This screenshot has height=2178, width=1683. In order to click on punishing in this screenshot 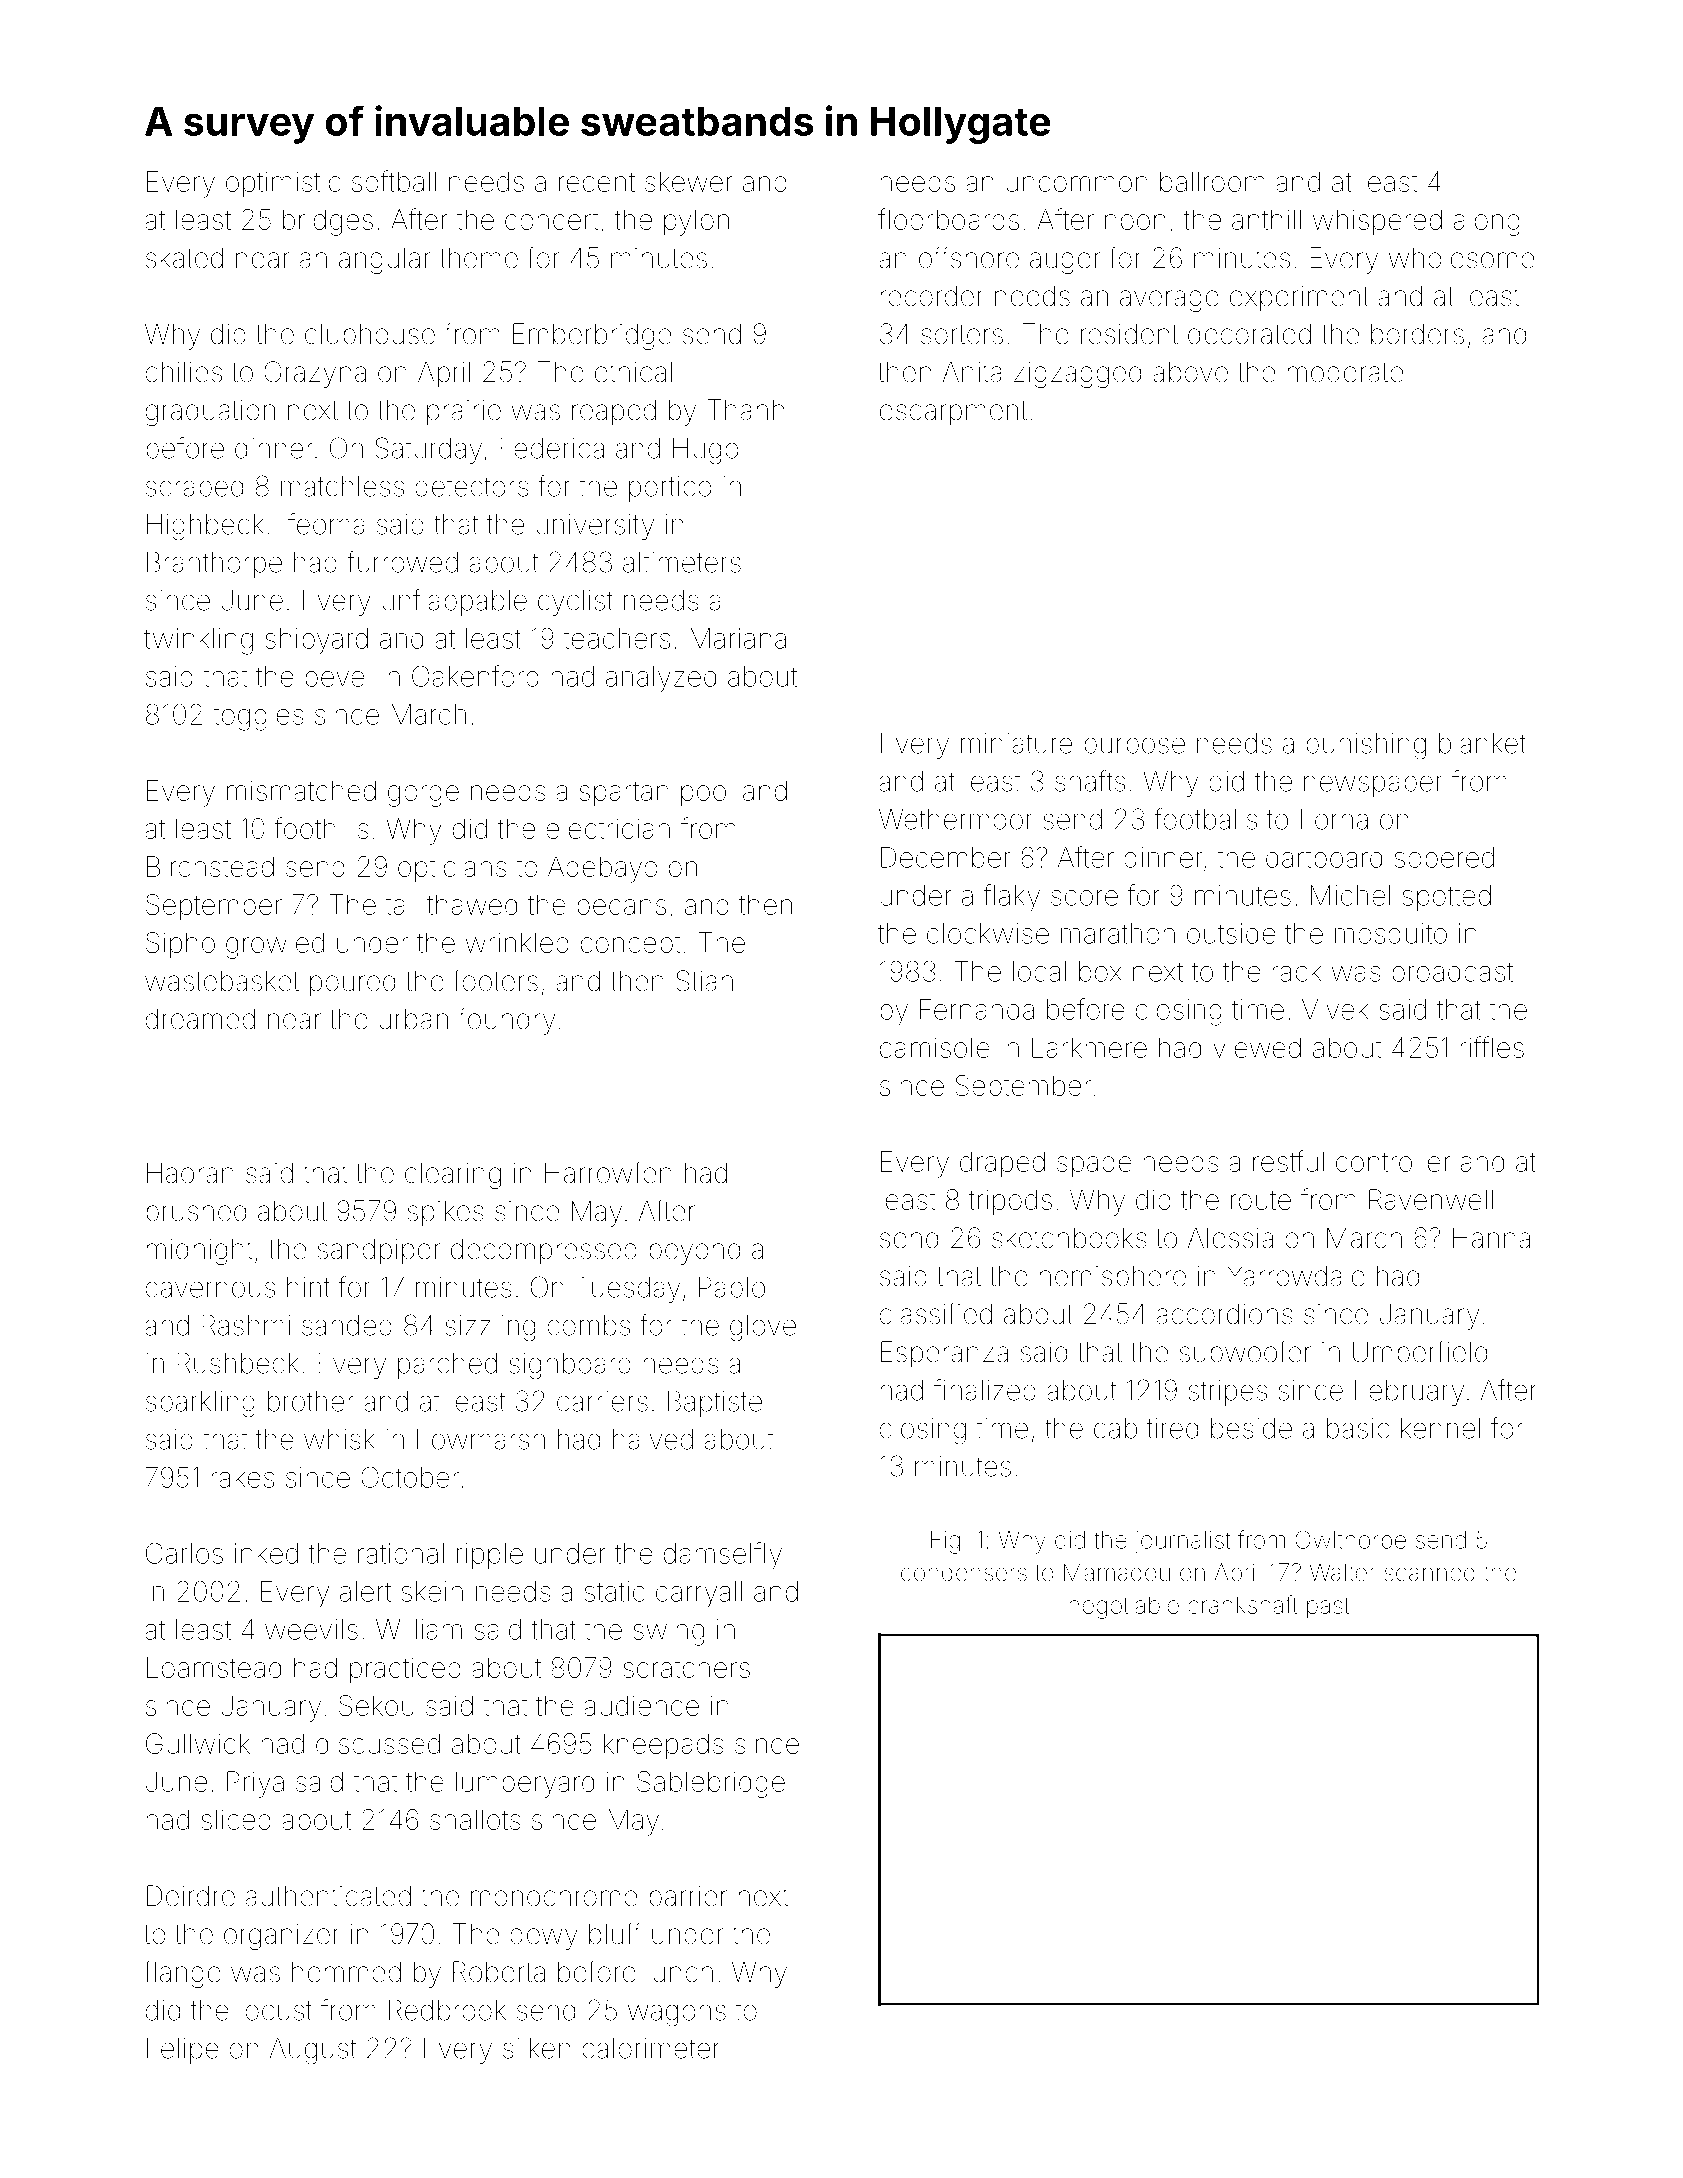, I will do `click(1366, 746)`.
